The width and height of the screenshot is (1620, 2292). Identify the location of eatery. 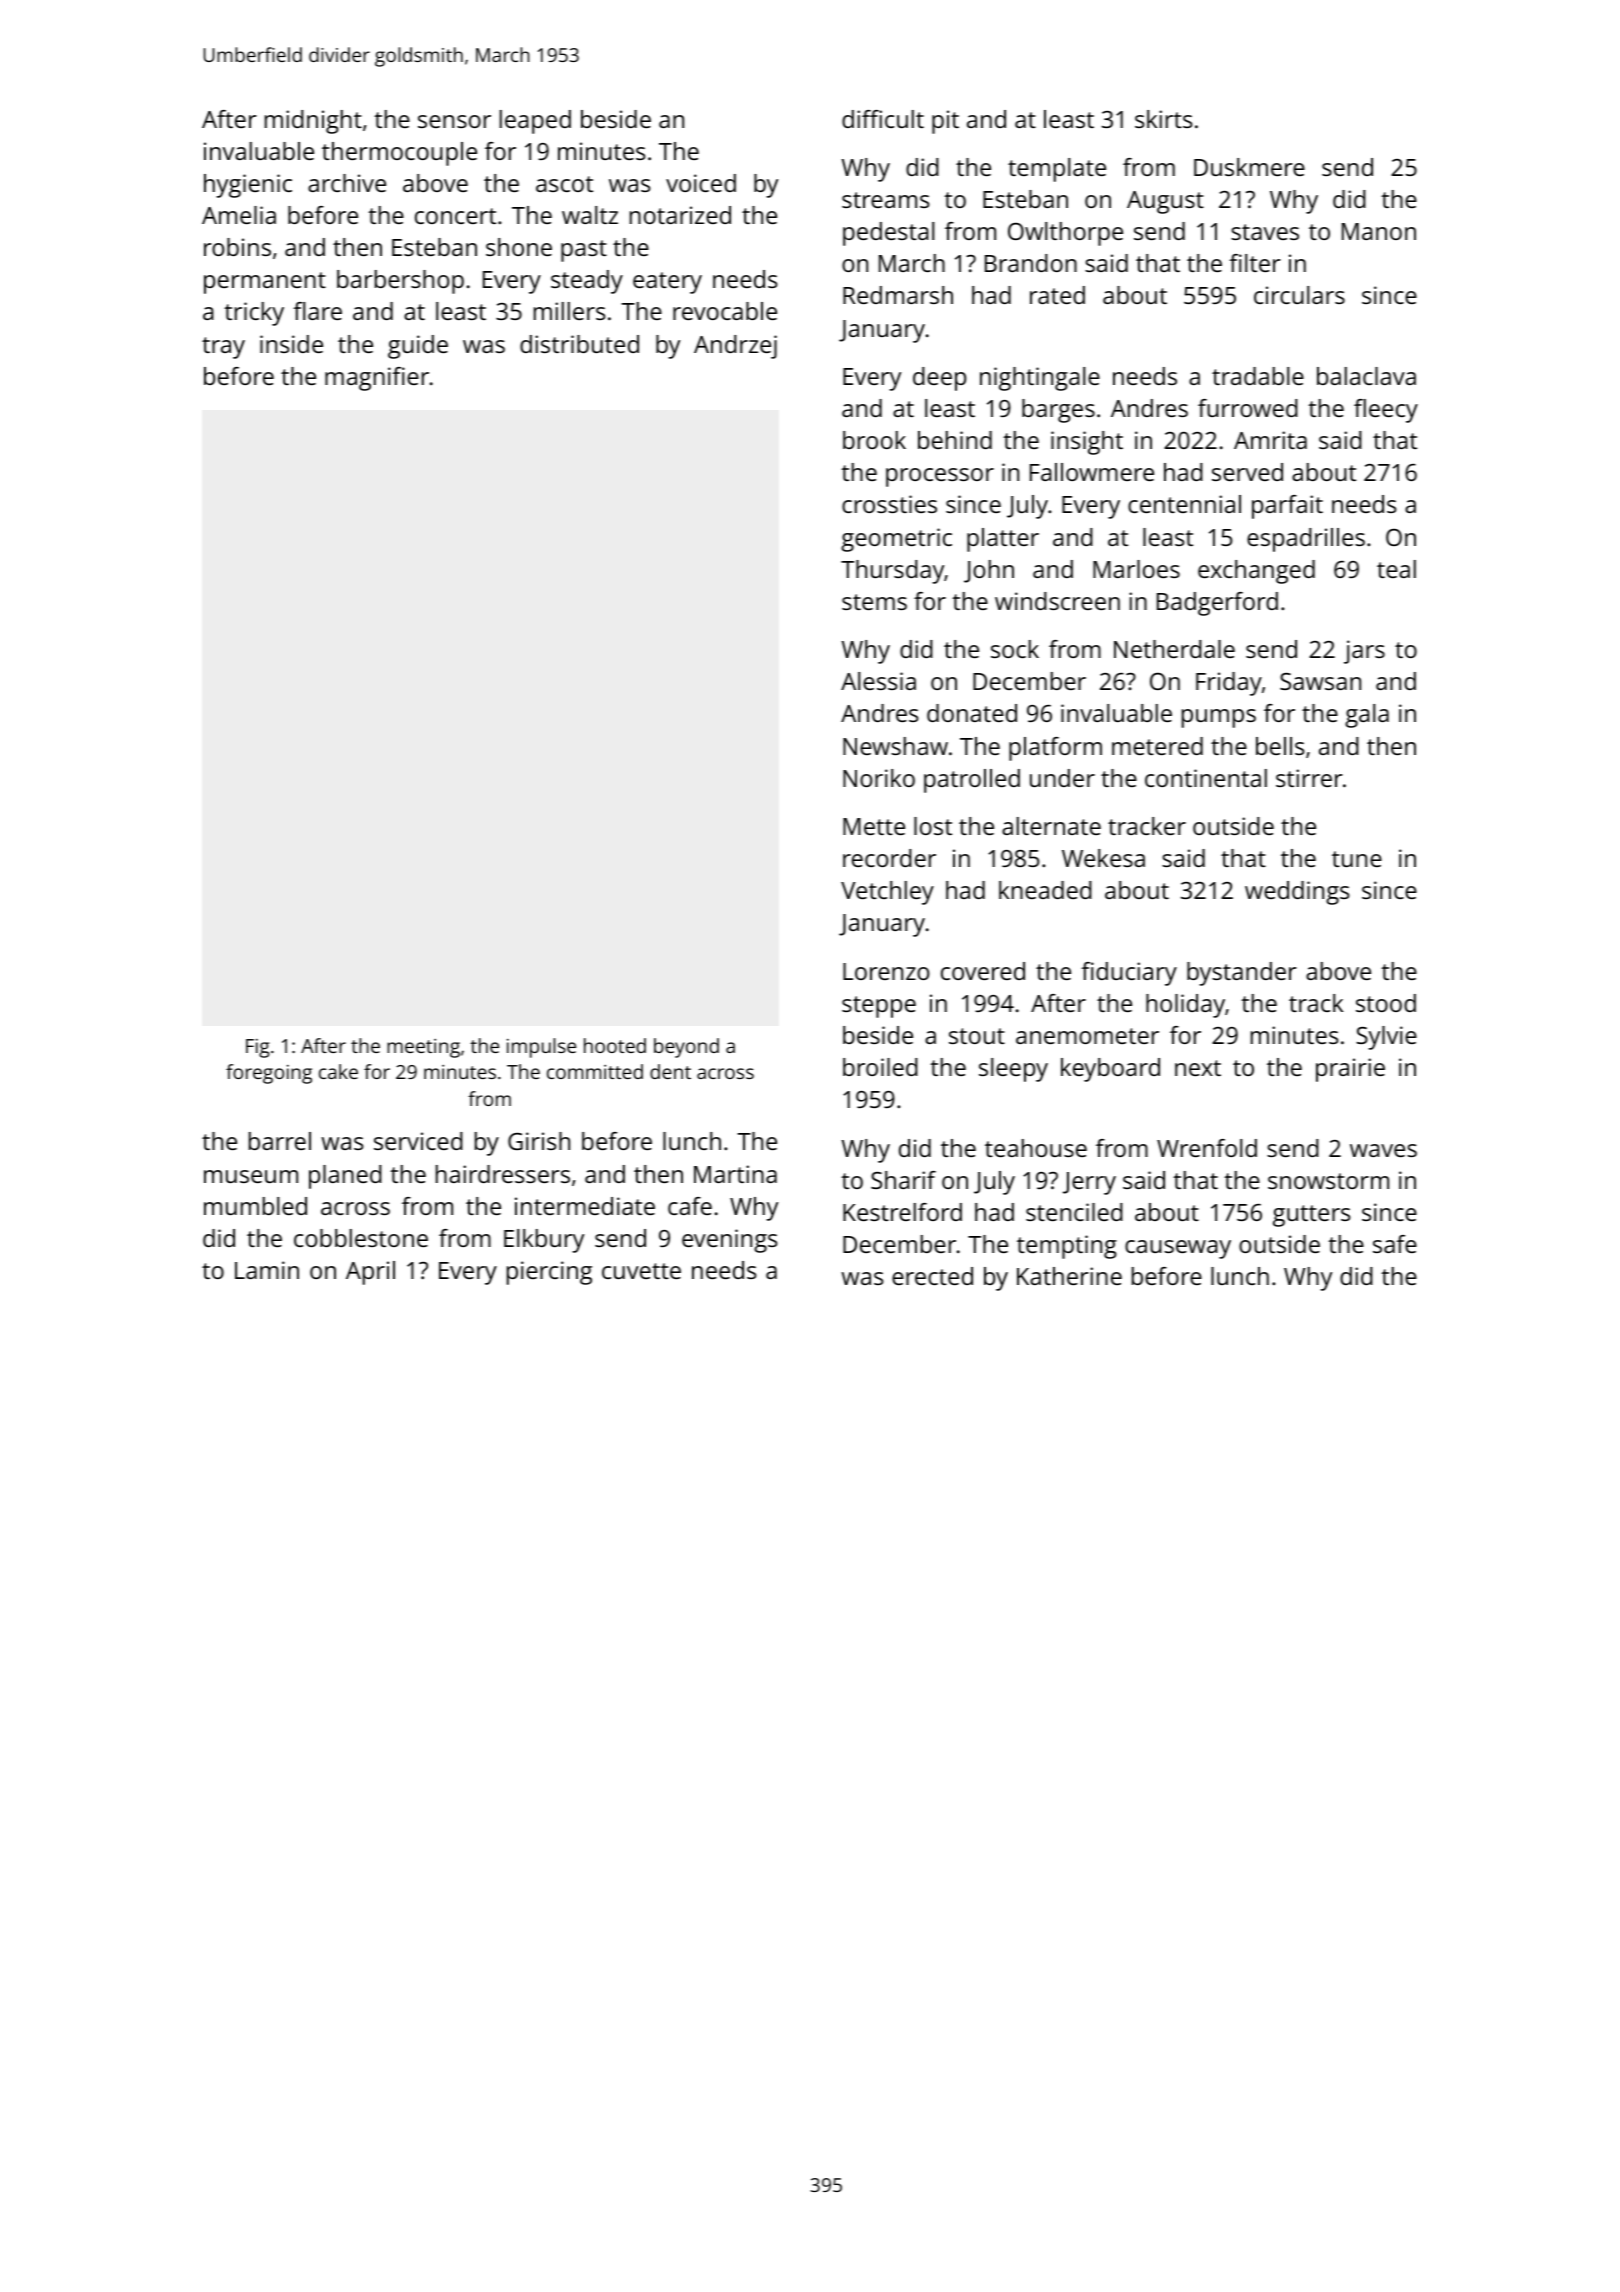
(667, 283).
